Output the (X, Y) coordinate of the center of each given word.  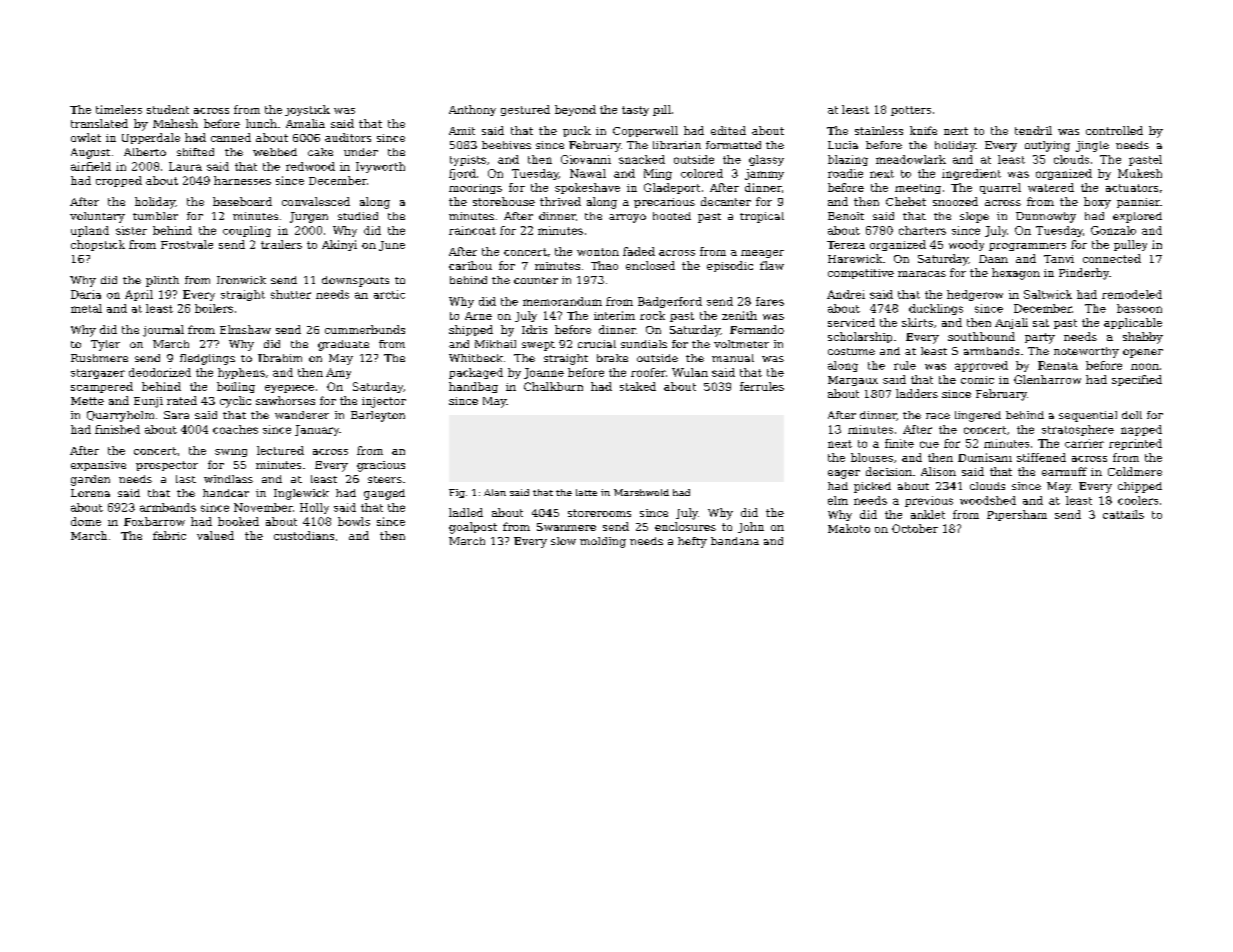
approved (981, 366)
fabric (169, 535)
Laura (185, 166)
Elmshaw (245, 329)
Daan (993, 259)
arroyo (627, 218)
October (915, 528)
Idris (534, 329)
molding (603, 542)
